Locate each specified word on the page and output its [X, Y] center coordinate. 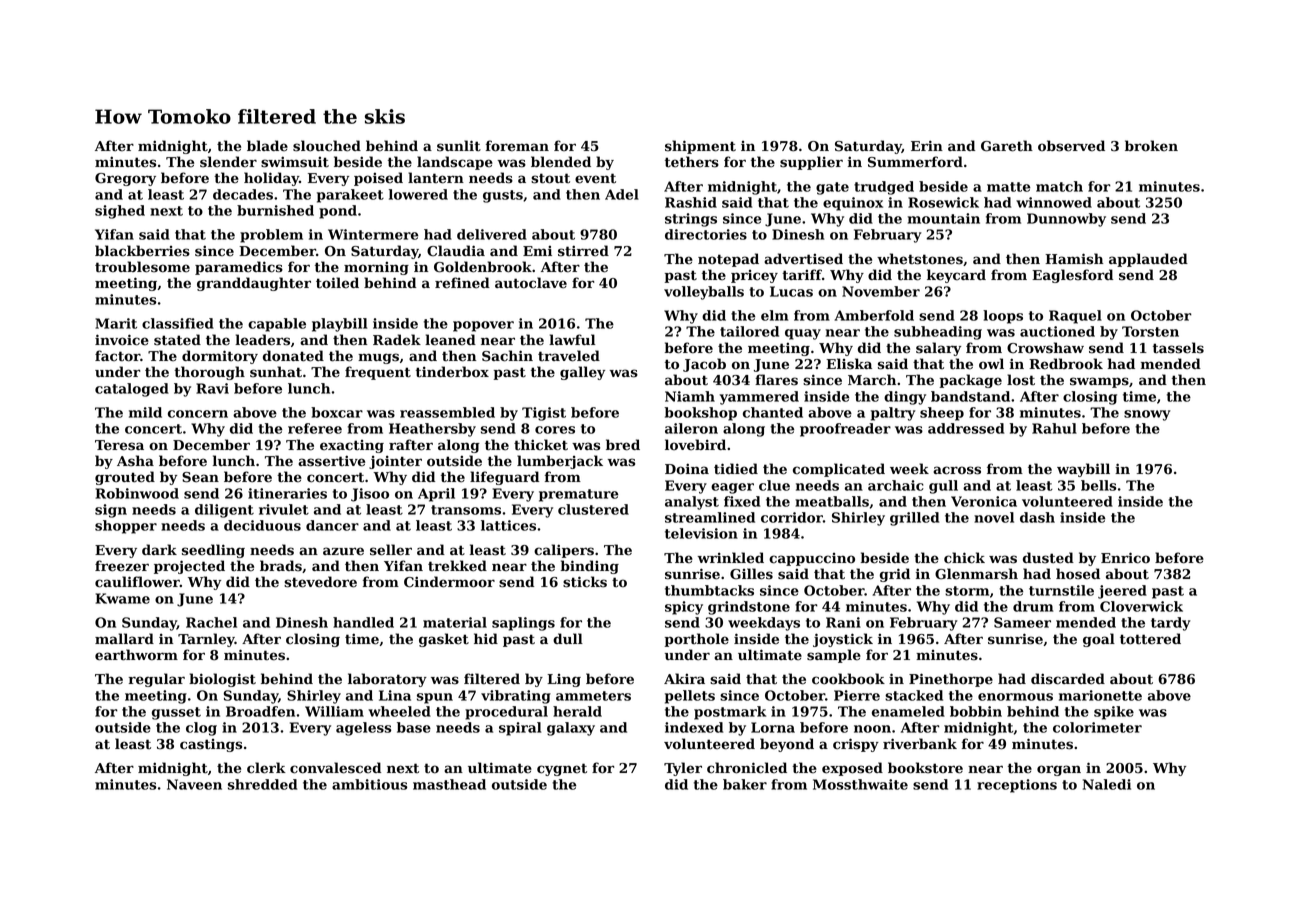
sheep [942, 414]
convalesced [335, 768]
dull [568, 638]
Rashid [691, 202]
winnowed [1054, 202]
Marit [116, 323]
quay [803, 334]
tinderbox [452, 372]
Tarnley [206, 640]
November [881, 291]
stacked [914, 695]
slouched [327, 146]
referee [315, 428]
